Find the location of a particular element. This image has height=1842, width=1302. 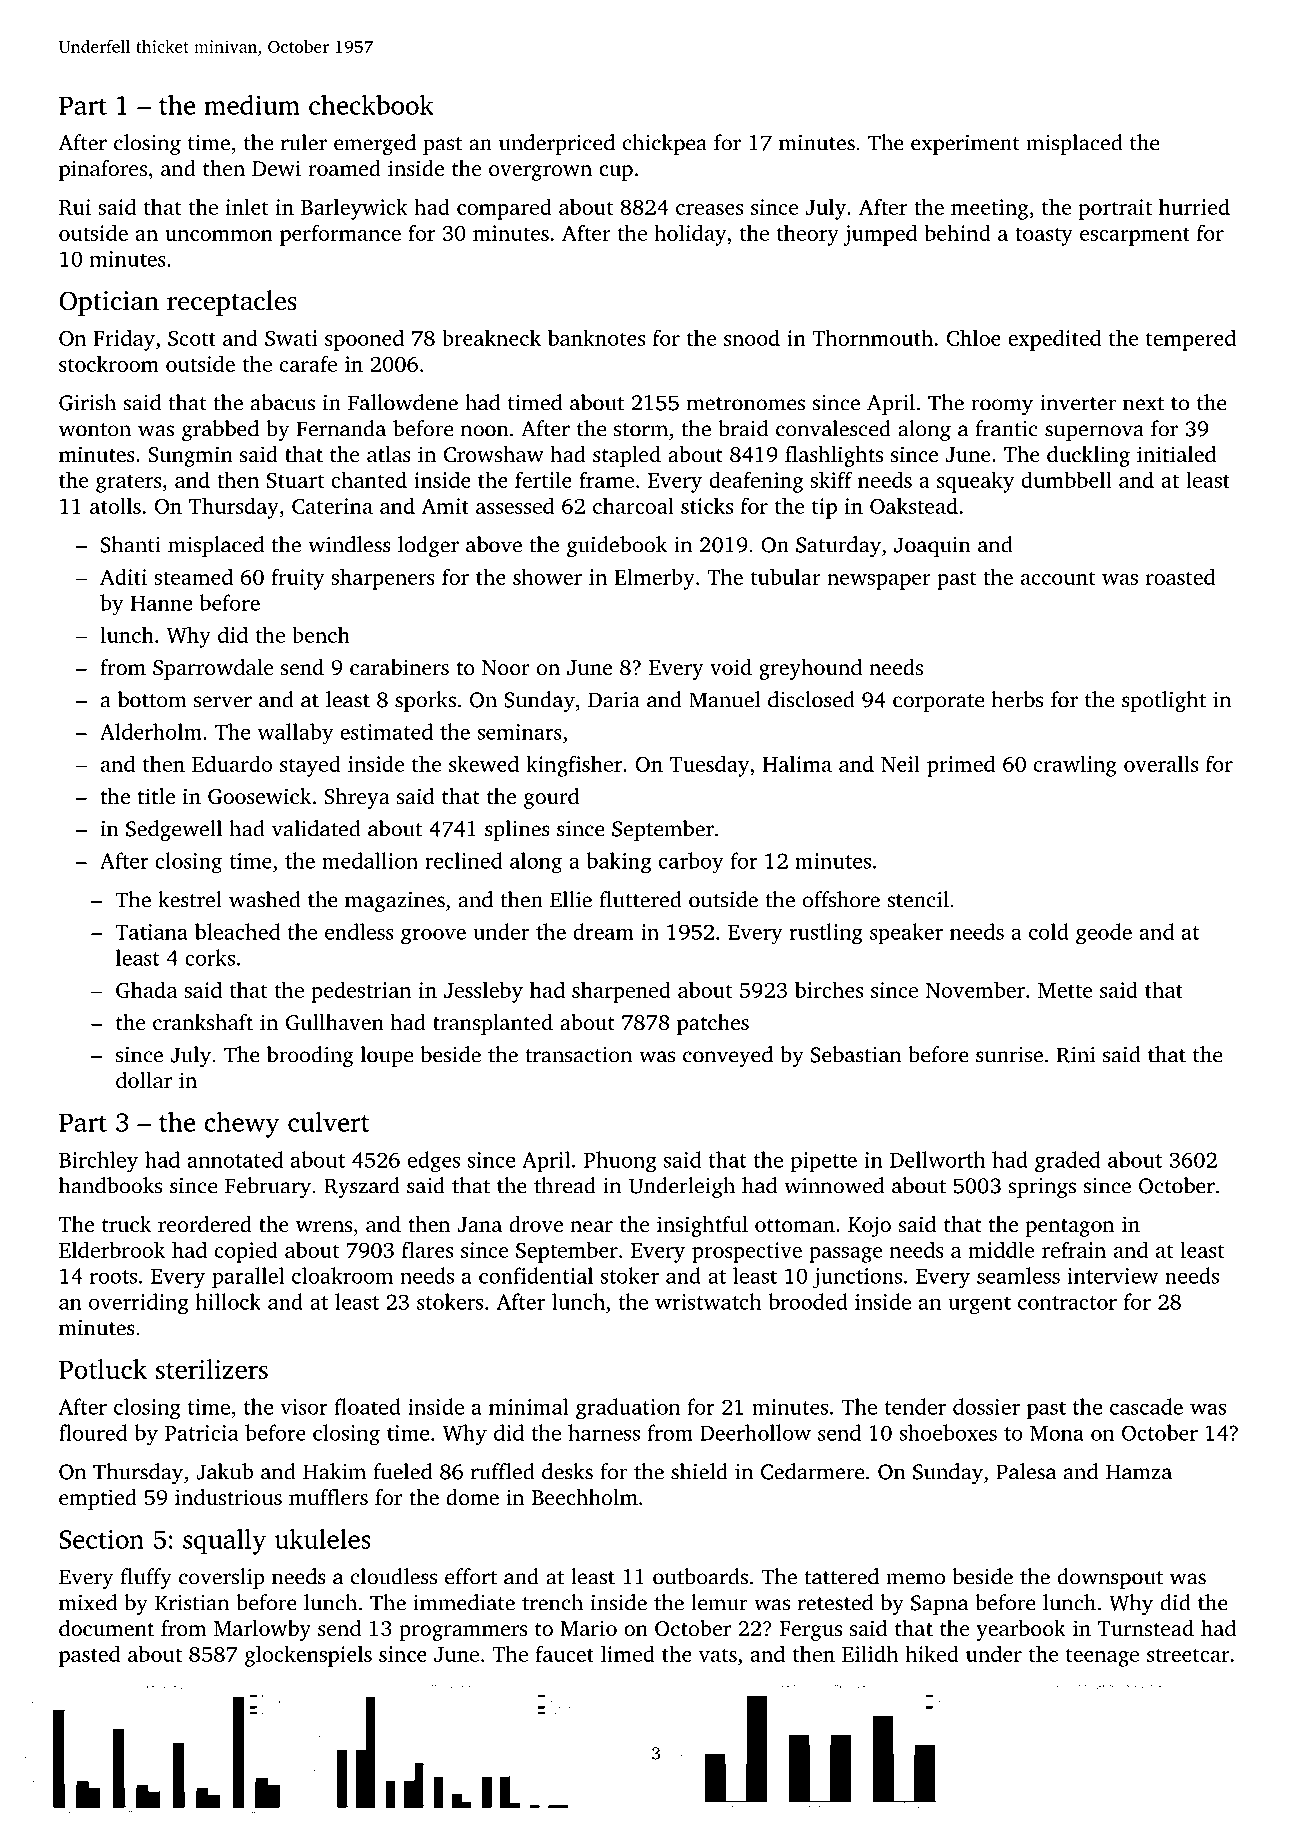

chickpea is located at coordinates (665, 144).
